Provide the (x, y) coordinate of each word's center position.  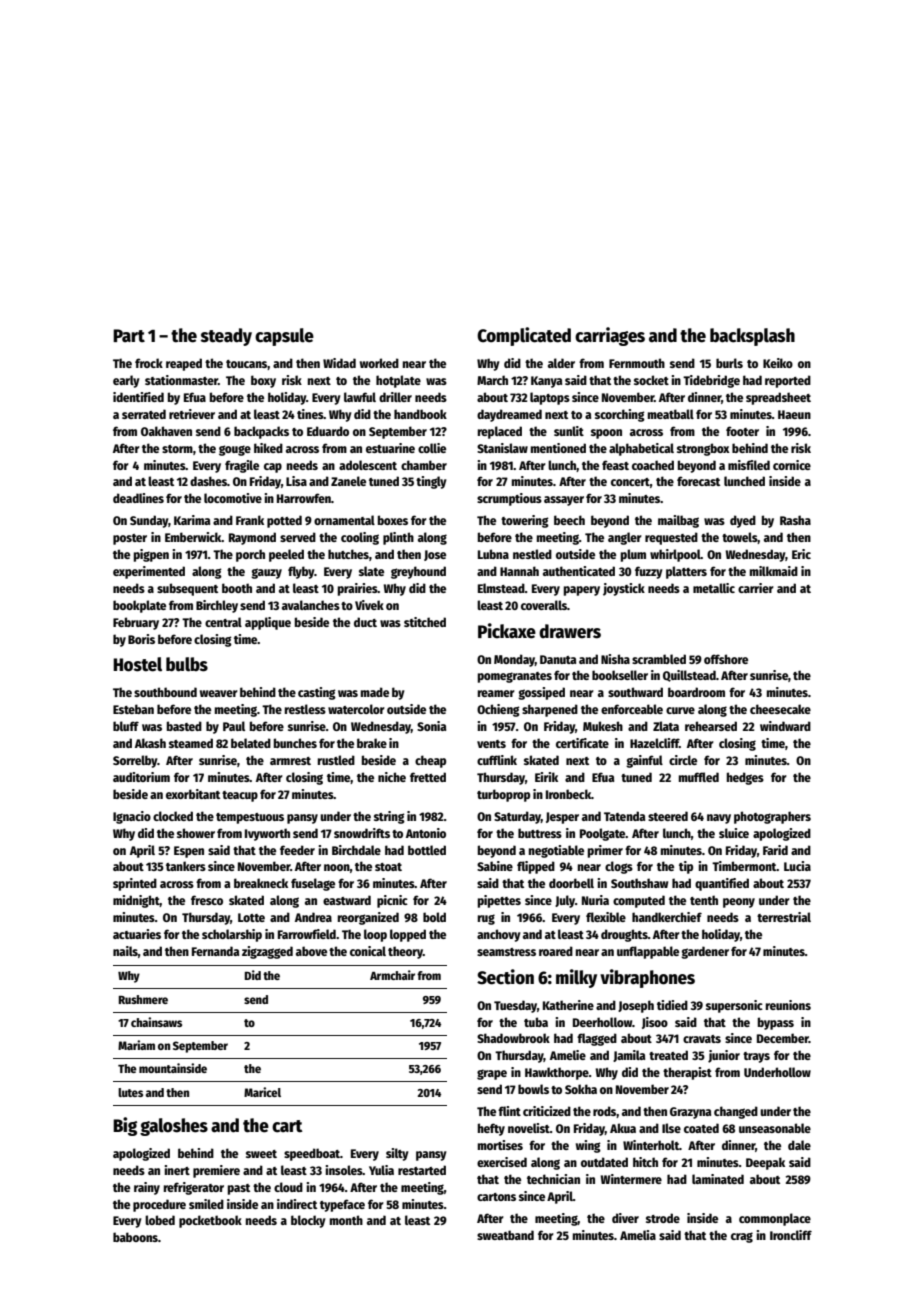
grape (492, 1074)
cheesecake (780, 709)
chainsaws (156, 1022)
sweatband (505, 1235)
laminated (718, 1179)
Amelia (638, 1235)
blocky (308, 1221)
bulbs (187, 664)
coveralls (544, 605)
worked (379, 363)
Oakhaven (166, 431)
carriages (610, 336)
